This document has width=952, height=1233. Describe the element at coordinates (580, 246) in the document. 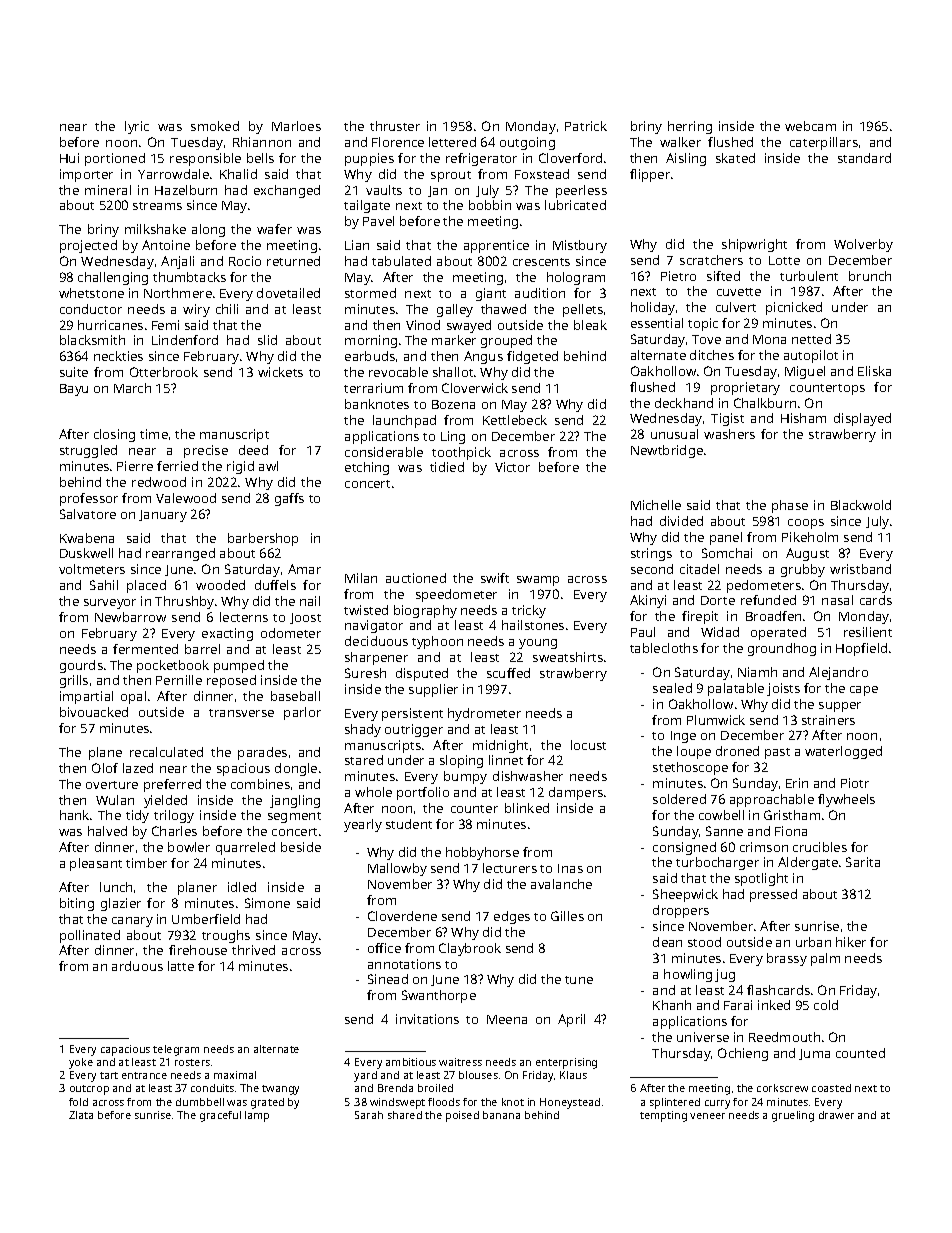

I see `Mistbury` at that location.
